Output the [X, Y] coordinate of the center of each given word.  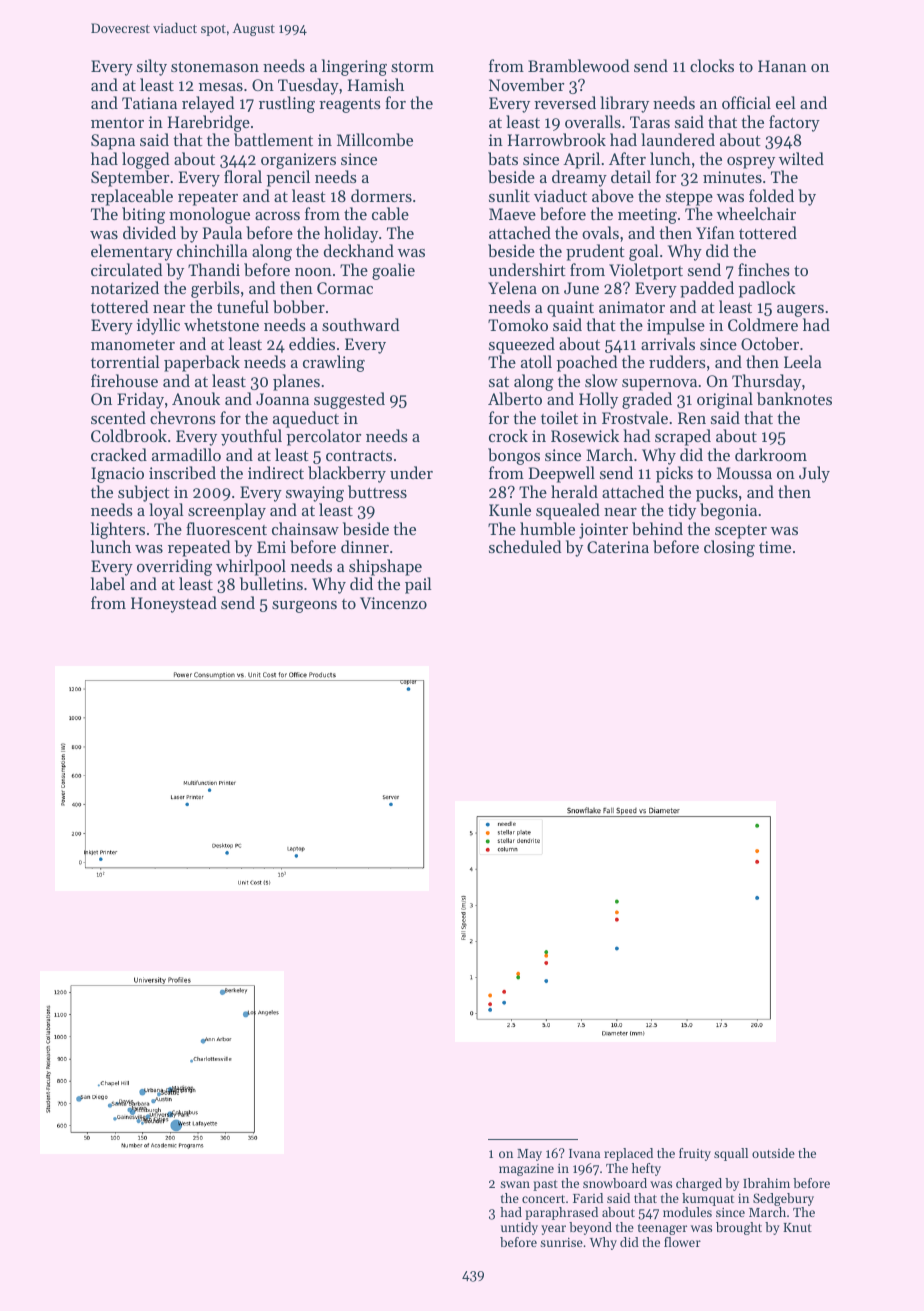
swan [515, 1184]
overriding [174, 567]
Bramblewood [579, 65]
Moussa [744, 473]
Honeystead [174, 604]
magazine [526, 1170]
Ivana [584, 1153]
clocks [712, 65]
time [775, 547]
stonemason [215, 67]
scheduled [525, 546]
